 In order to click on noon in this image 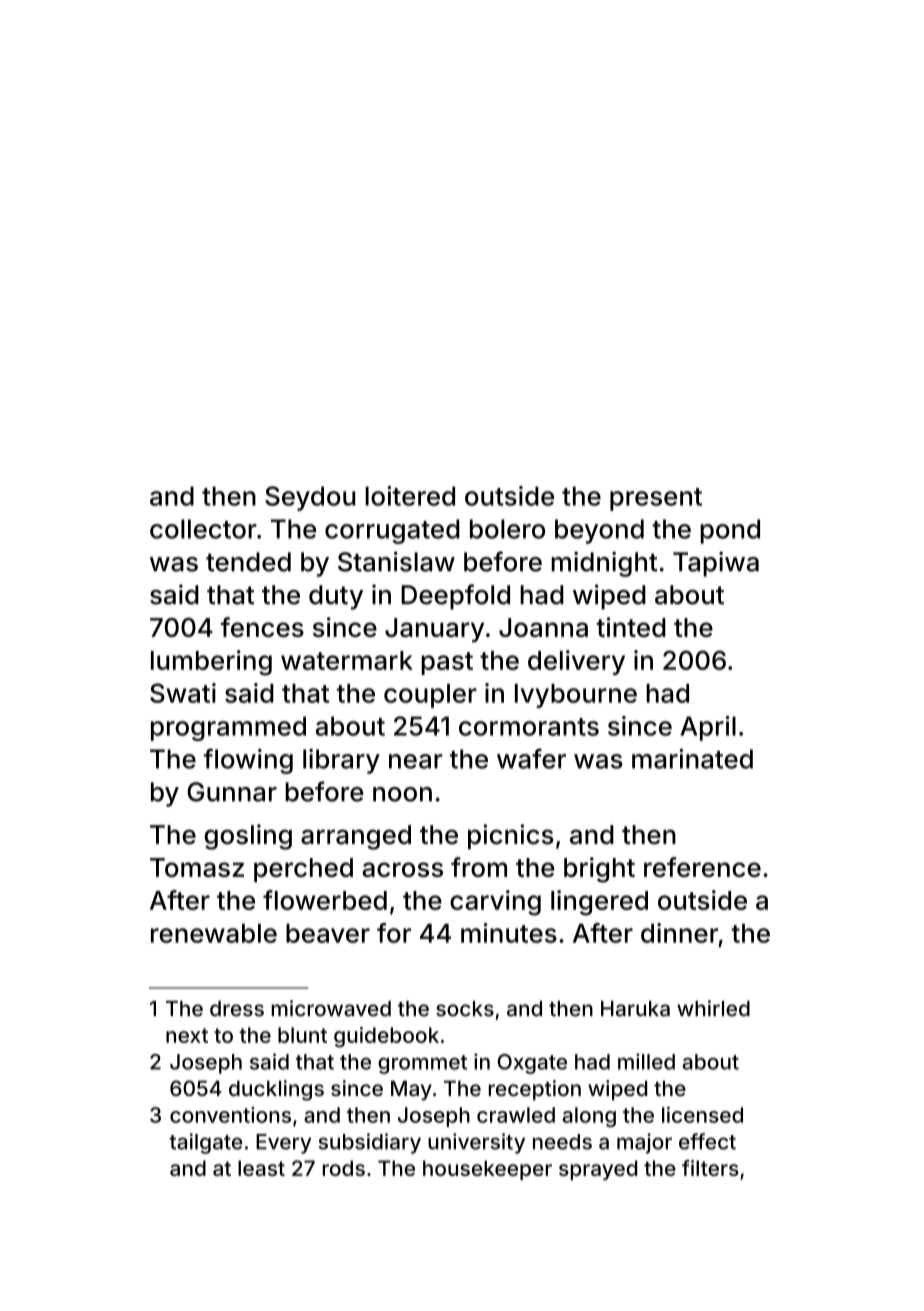, I will do `click(402, 794)`.
